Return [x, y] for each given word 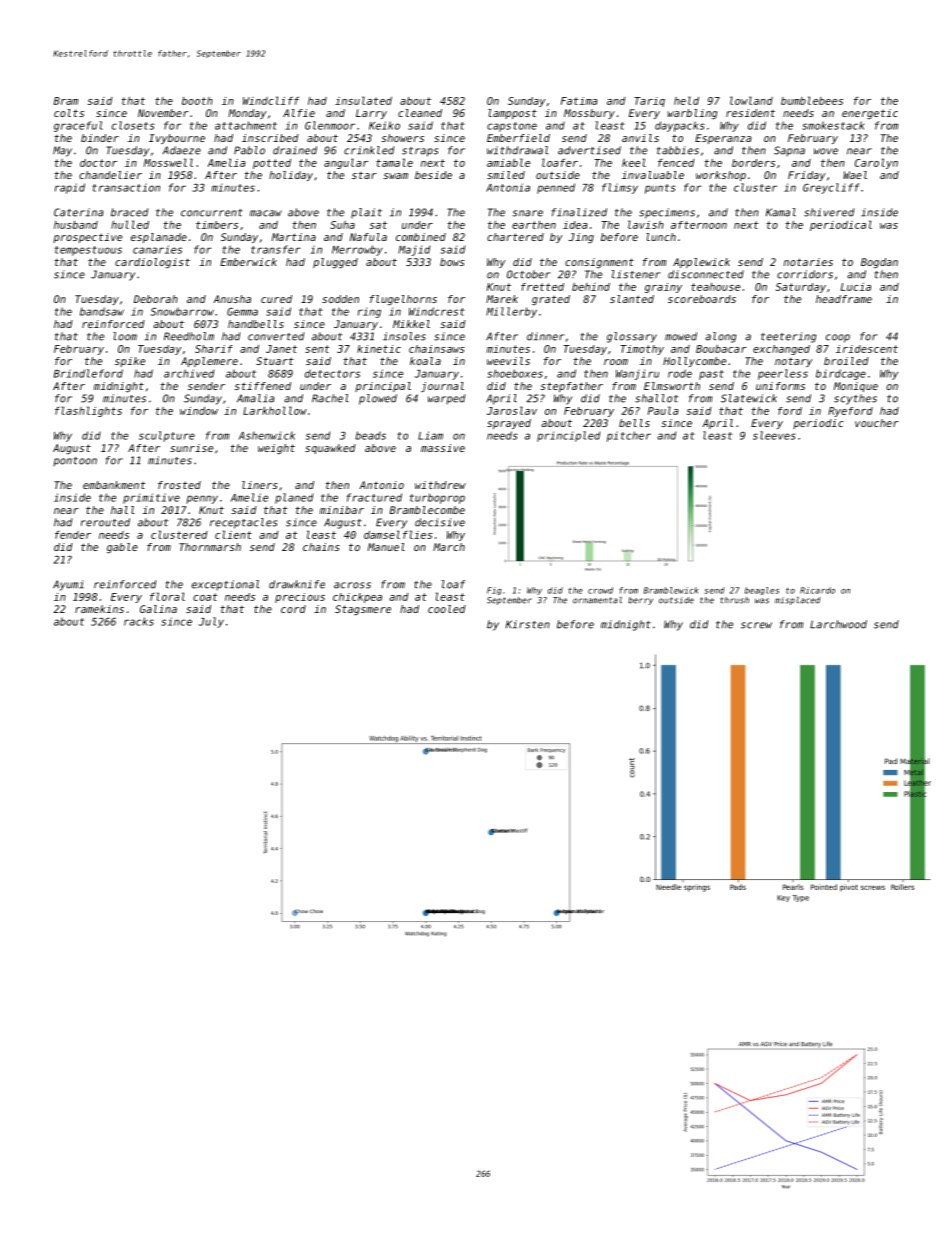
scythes [855, 399]
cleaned [420, 113]
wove [826, 151]
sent [317, 349]
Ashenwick [267, 435]
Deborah [156, 299]
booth [197, 101]
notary [793, 362]
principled [568, 436]
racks [139, 621]
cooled [447, 609]
